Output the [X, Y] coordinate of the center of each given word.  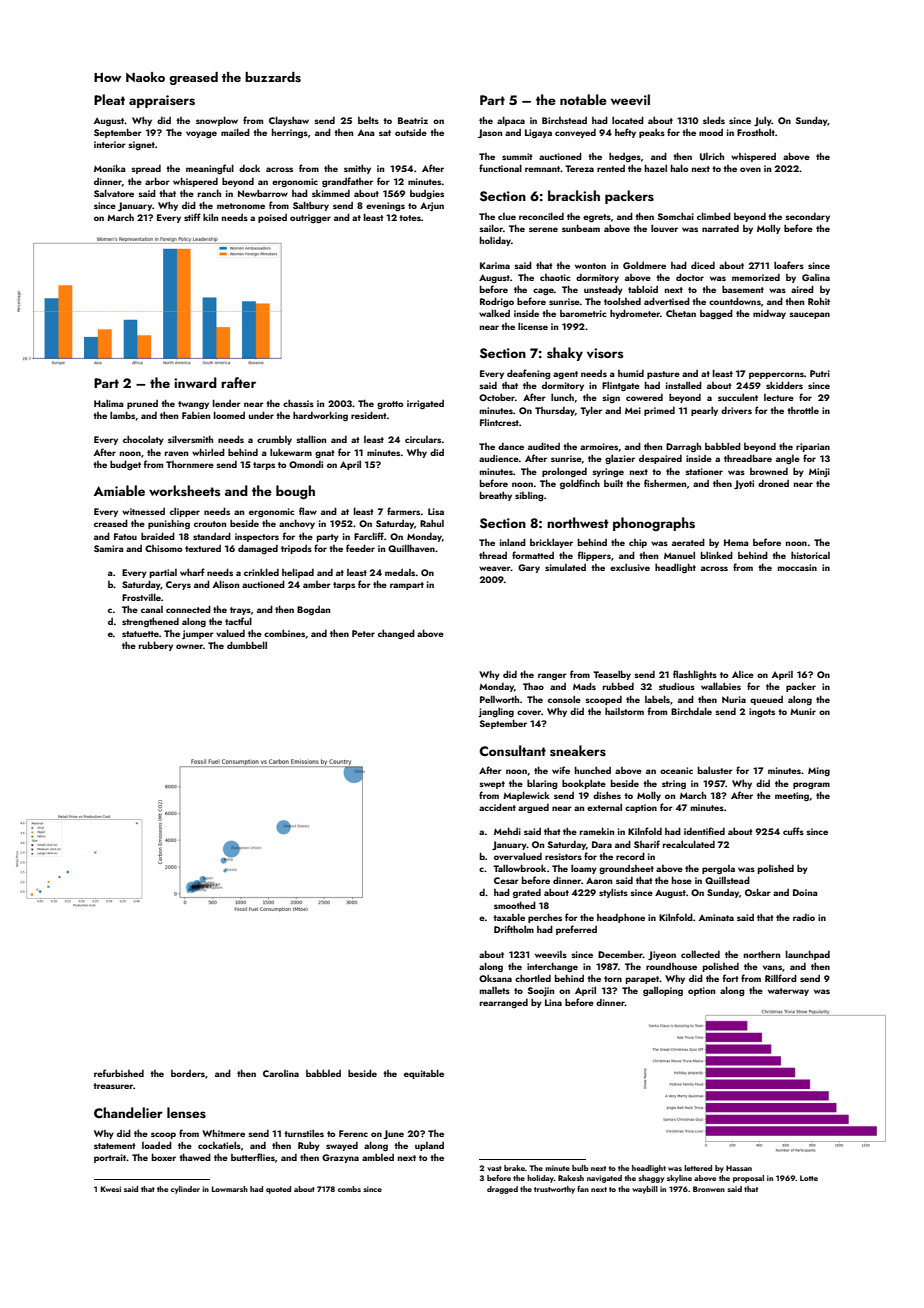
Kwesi [111, 1189]
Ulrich [712, 156]
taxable [509, 917]
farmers [403, 511]
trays [240, 611]
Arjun [432, 206]
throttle [803, 410]
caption [641, 808]
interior [110, 144]
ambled [378, 1157]
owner [189, 646]
